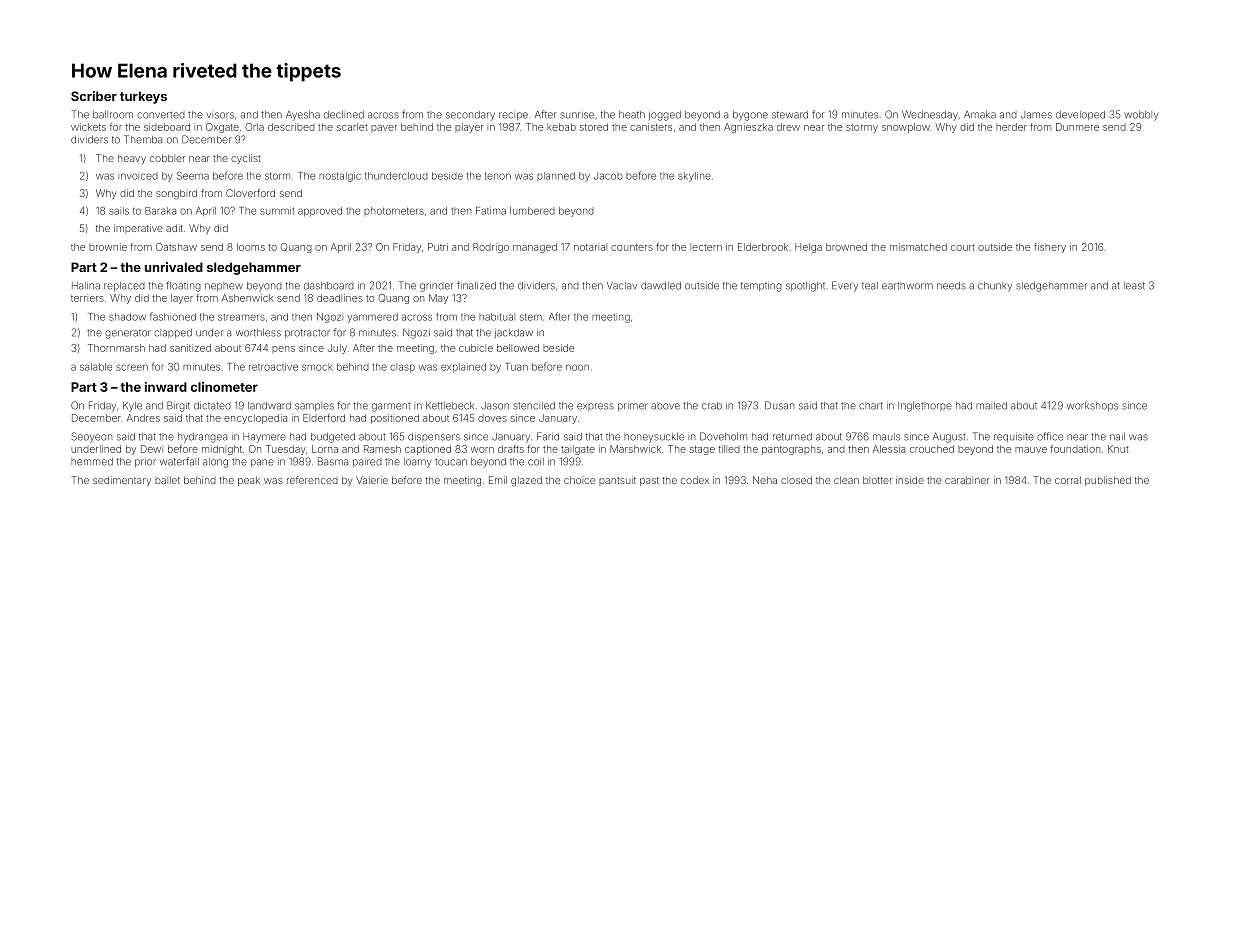 Image resolution: width=1233 pixels, height=952 pixels. Describe the element at coordinates (269, 406) in the screenshot. I see `landward` at that location.
